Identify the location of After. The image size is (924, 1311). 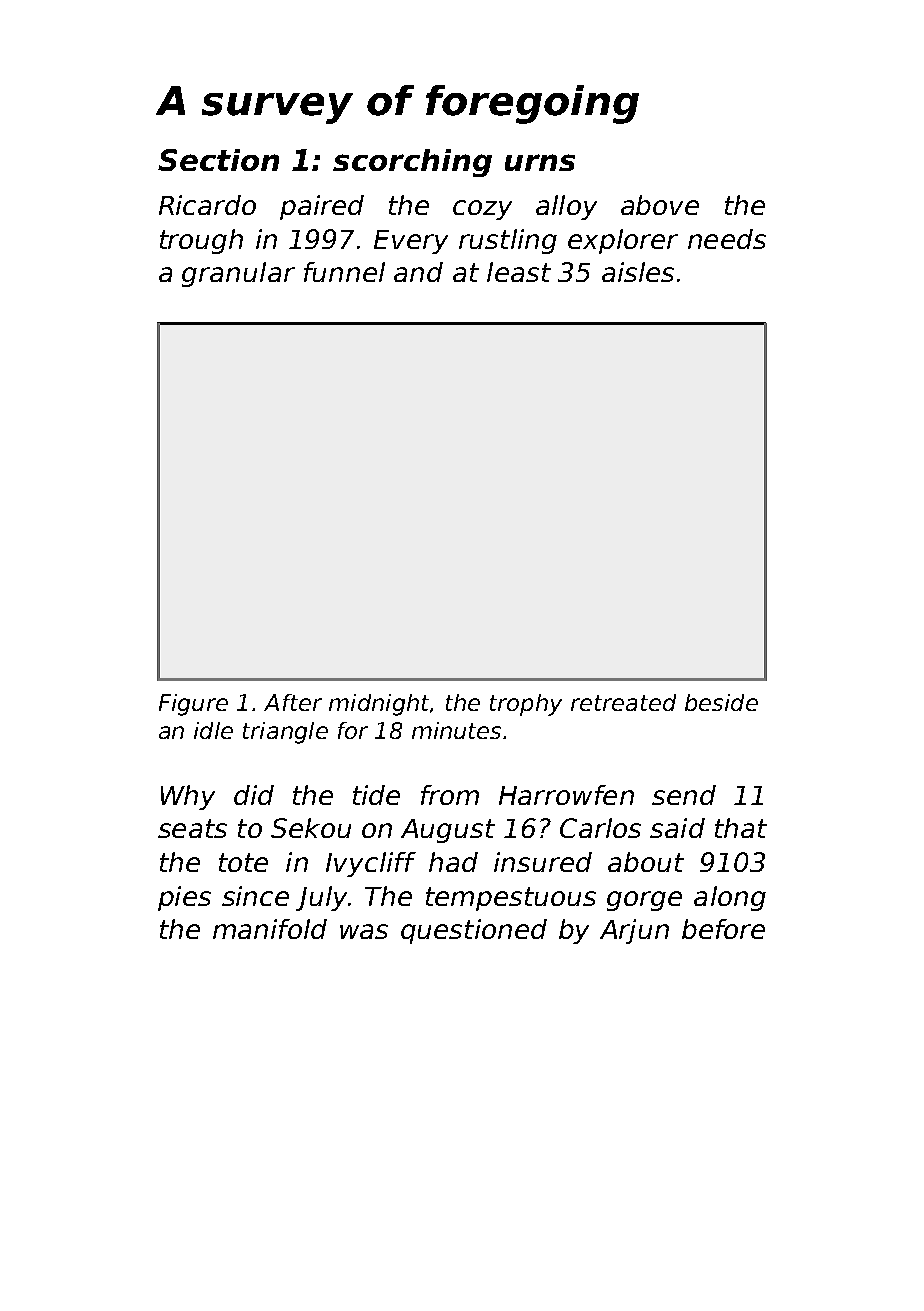
(293, 702).
